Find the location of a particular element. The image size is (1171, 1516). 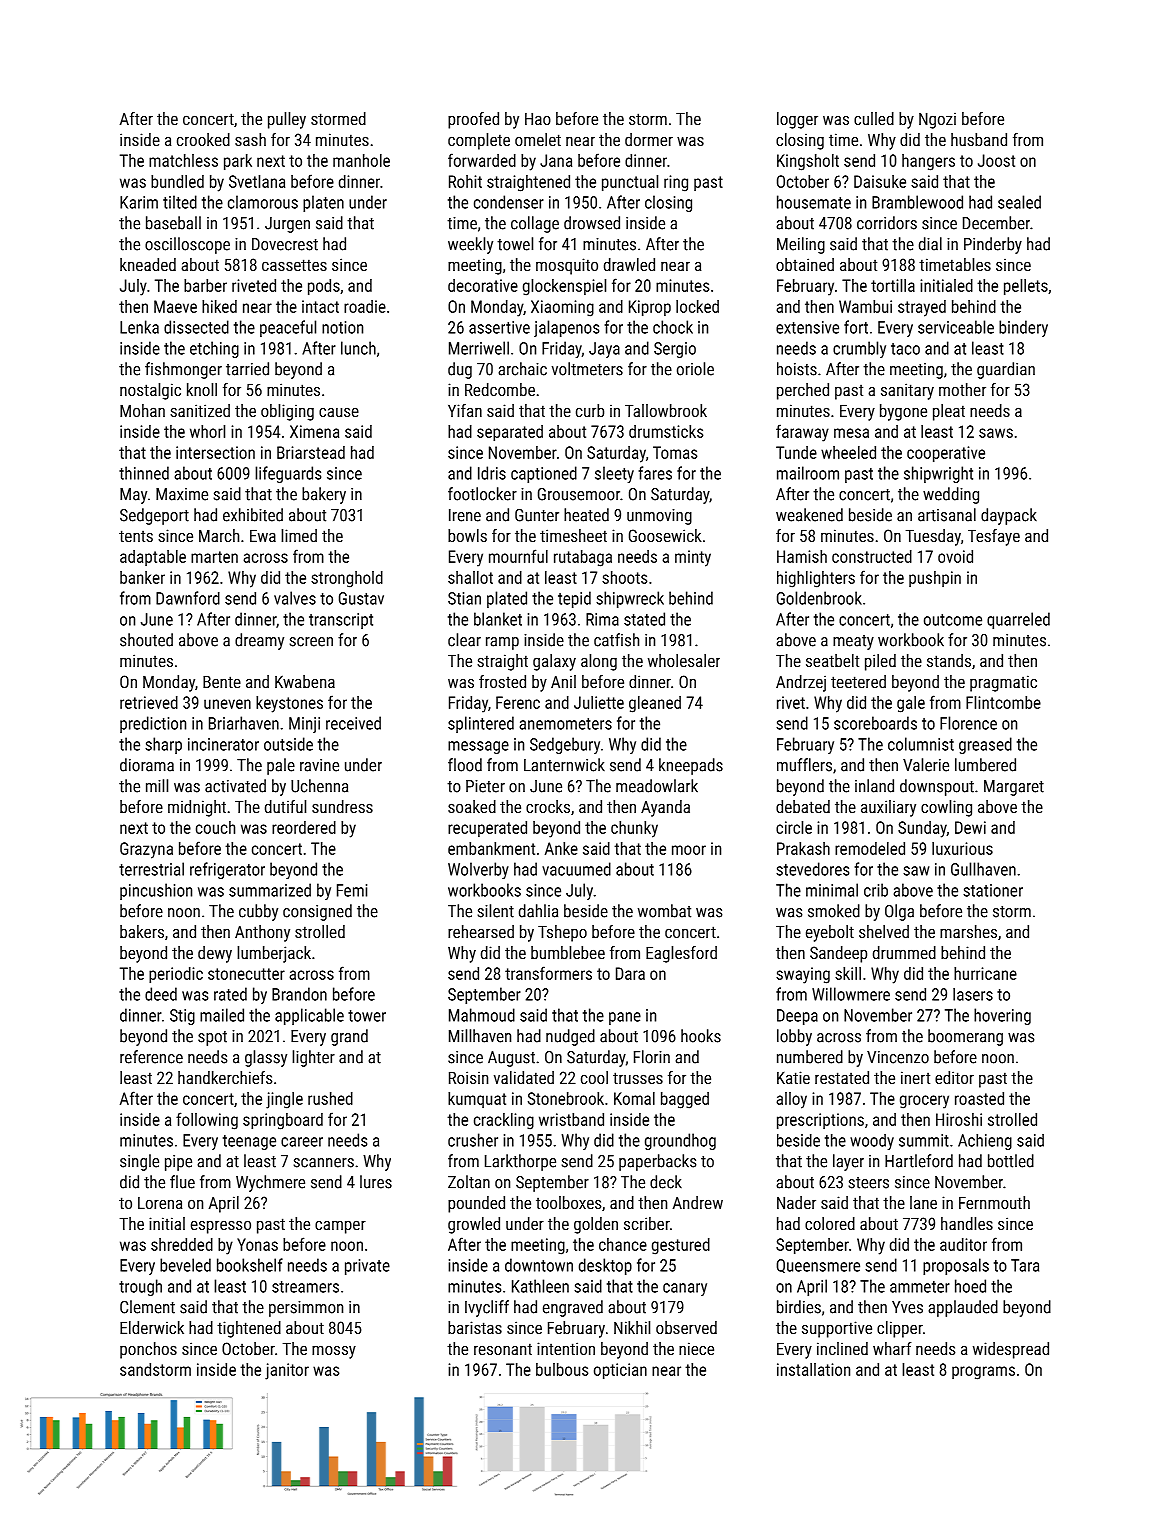

handkerchiefs is located at coordinates (225, 1077).
